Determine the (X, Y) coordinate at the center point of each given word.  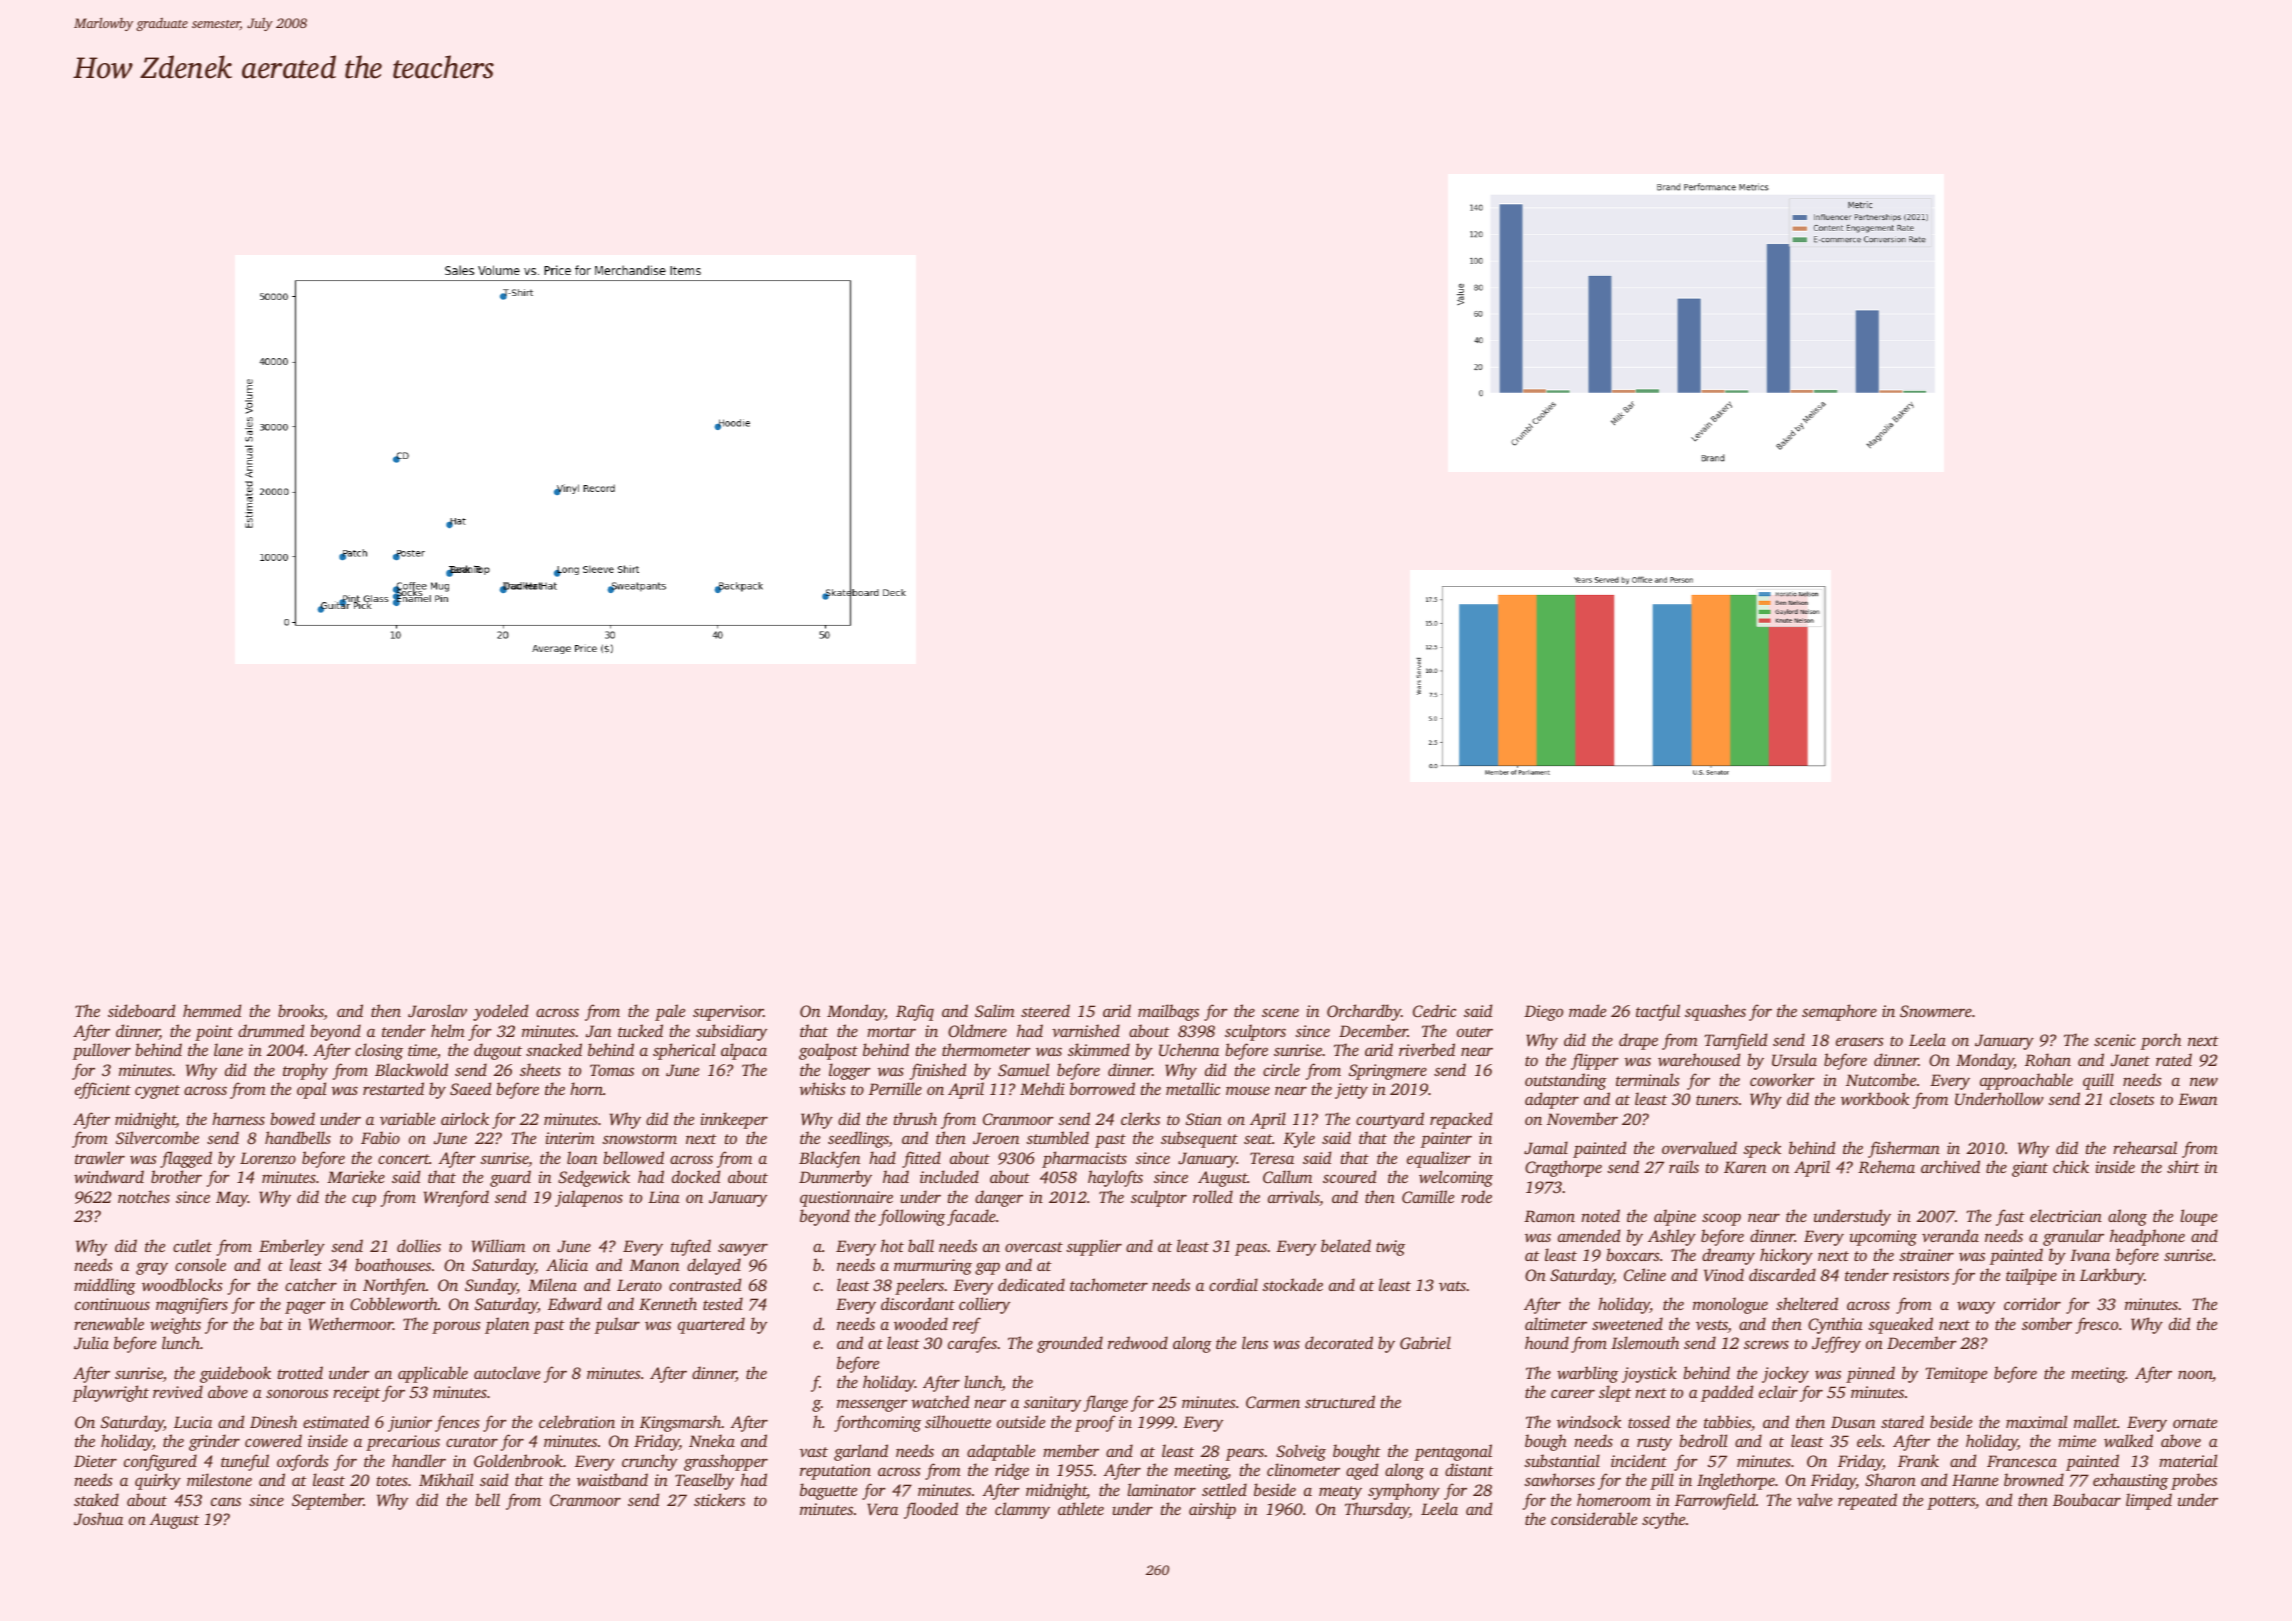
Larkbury (2112, 1276)
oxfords (303, 1462)
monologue (1730, 1305)
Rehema (1886, 1166)
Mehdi (1042, 1088)
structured (1340, 1401)
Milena (552, 1284)
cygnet (157, 1092)
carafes (972, 1344)
